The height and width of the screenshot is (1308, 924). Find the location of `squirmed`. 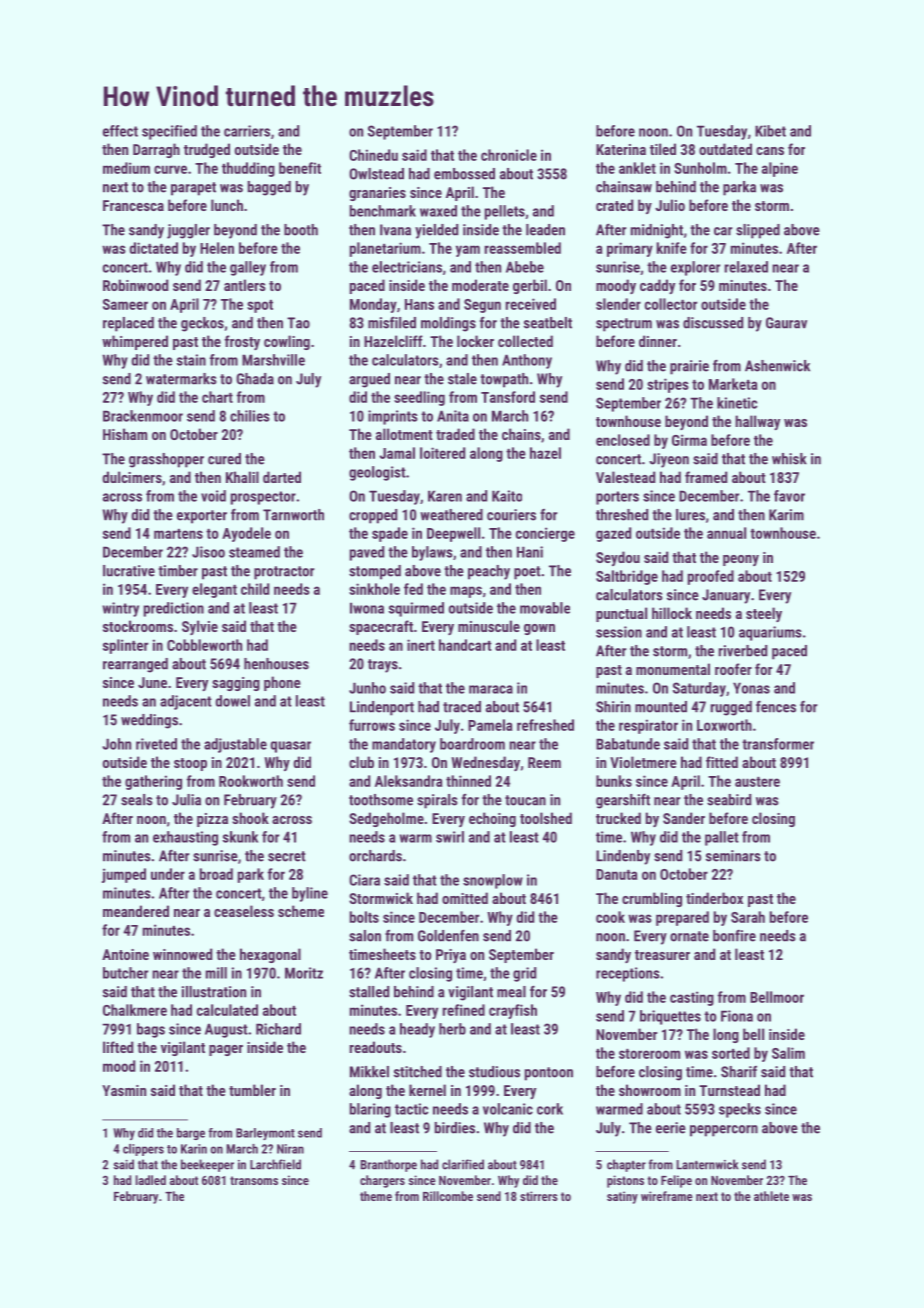

squirmed is located at coordinates (416, 609).
